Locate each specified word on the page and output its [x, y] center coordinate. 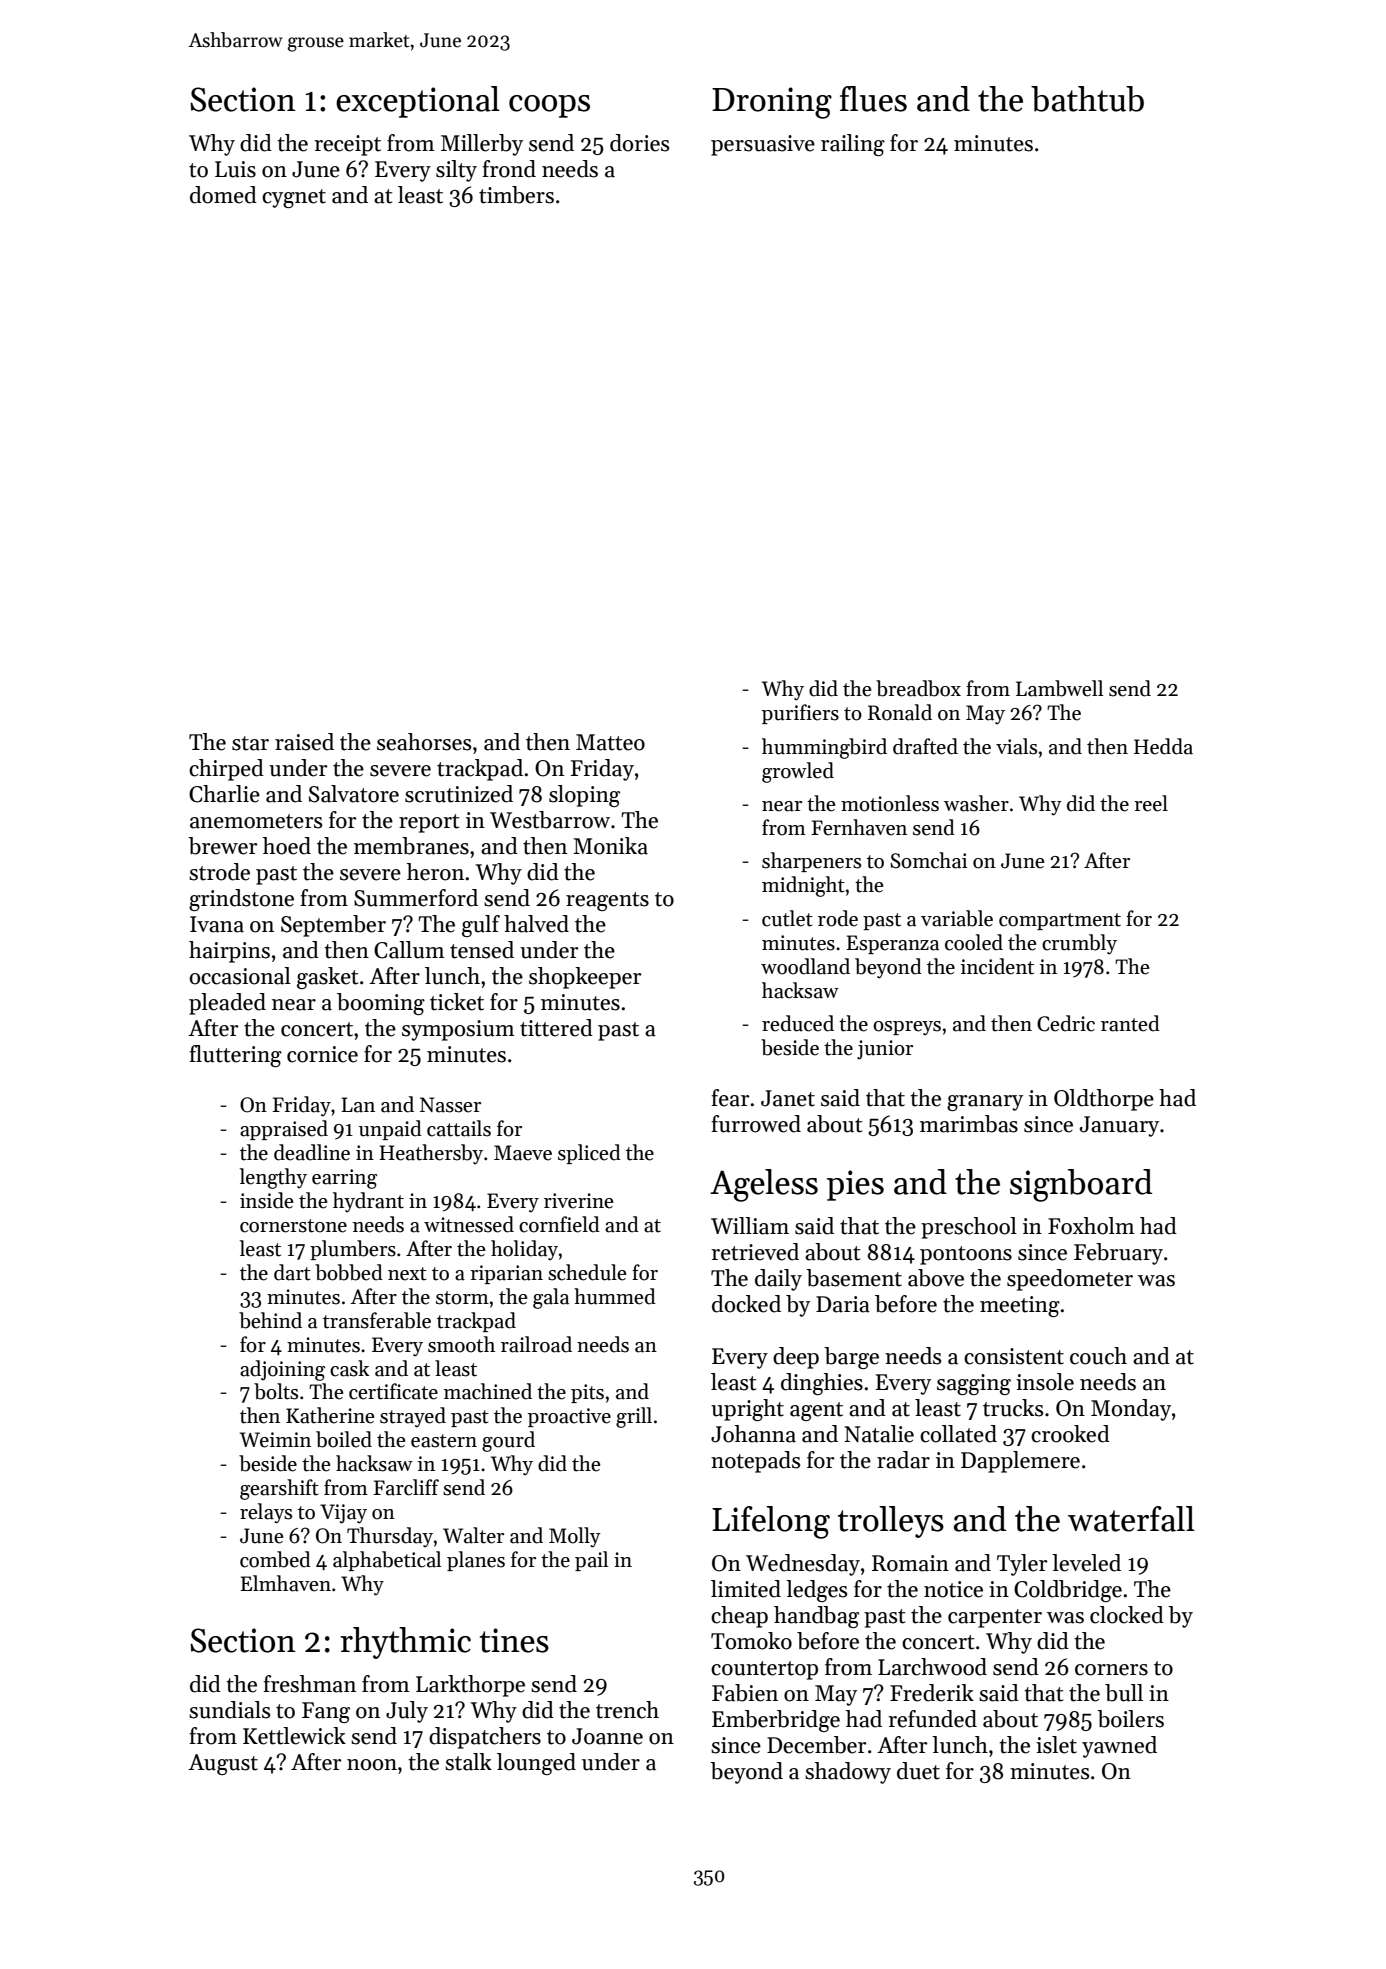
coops [549, 106]
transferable [377, 1320]
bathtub [1087, 99]
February [1118, 1254]
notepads [755, 1462]
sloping [584, 796]
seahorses [424, 742]
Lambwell [1059, 688]
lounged [536, 1764]
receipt [347, 145]
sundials [229, 1710]
